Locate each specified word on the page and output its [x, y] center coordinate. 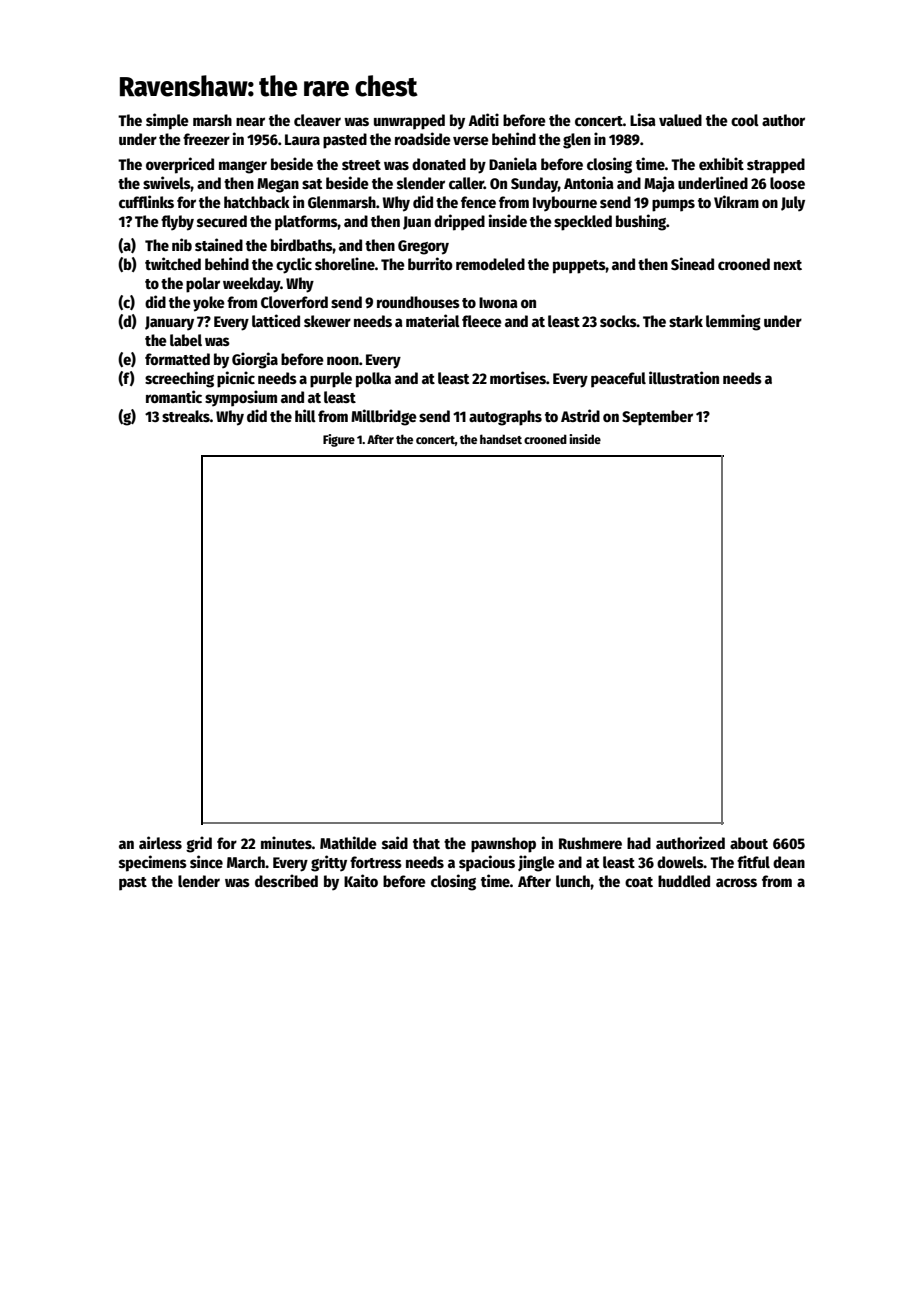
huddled [684, 881]
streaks [186, 416]
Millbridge [384, 417]
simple [167, 121]
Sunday [534, 185]
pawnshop [503, 845]
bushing [641, 222]
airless [160, 842]
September [657, 418]
